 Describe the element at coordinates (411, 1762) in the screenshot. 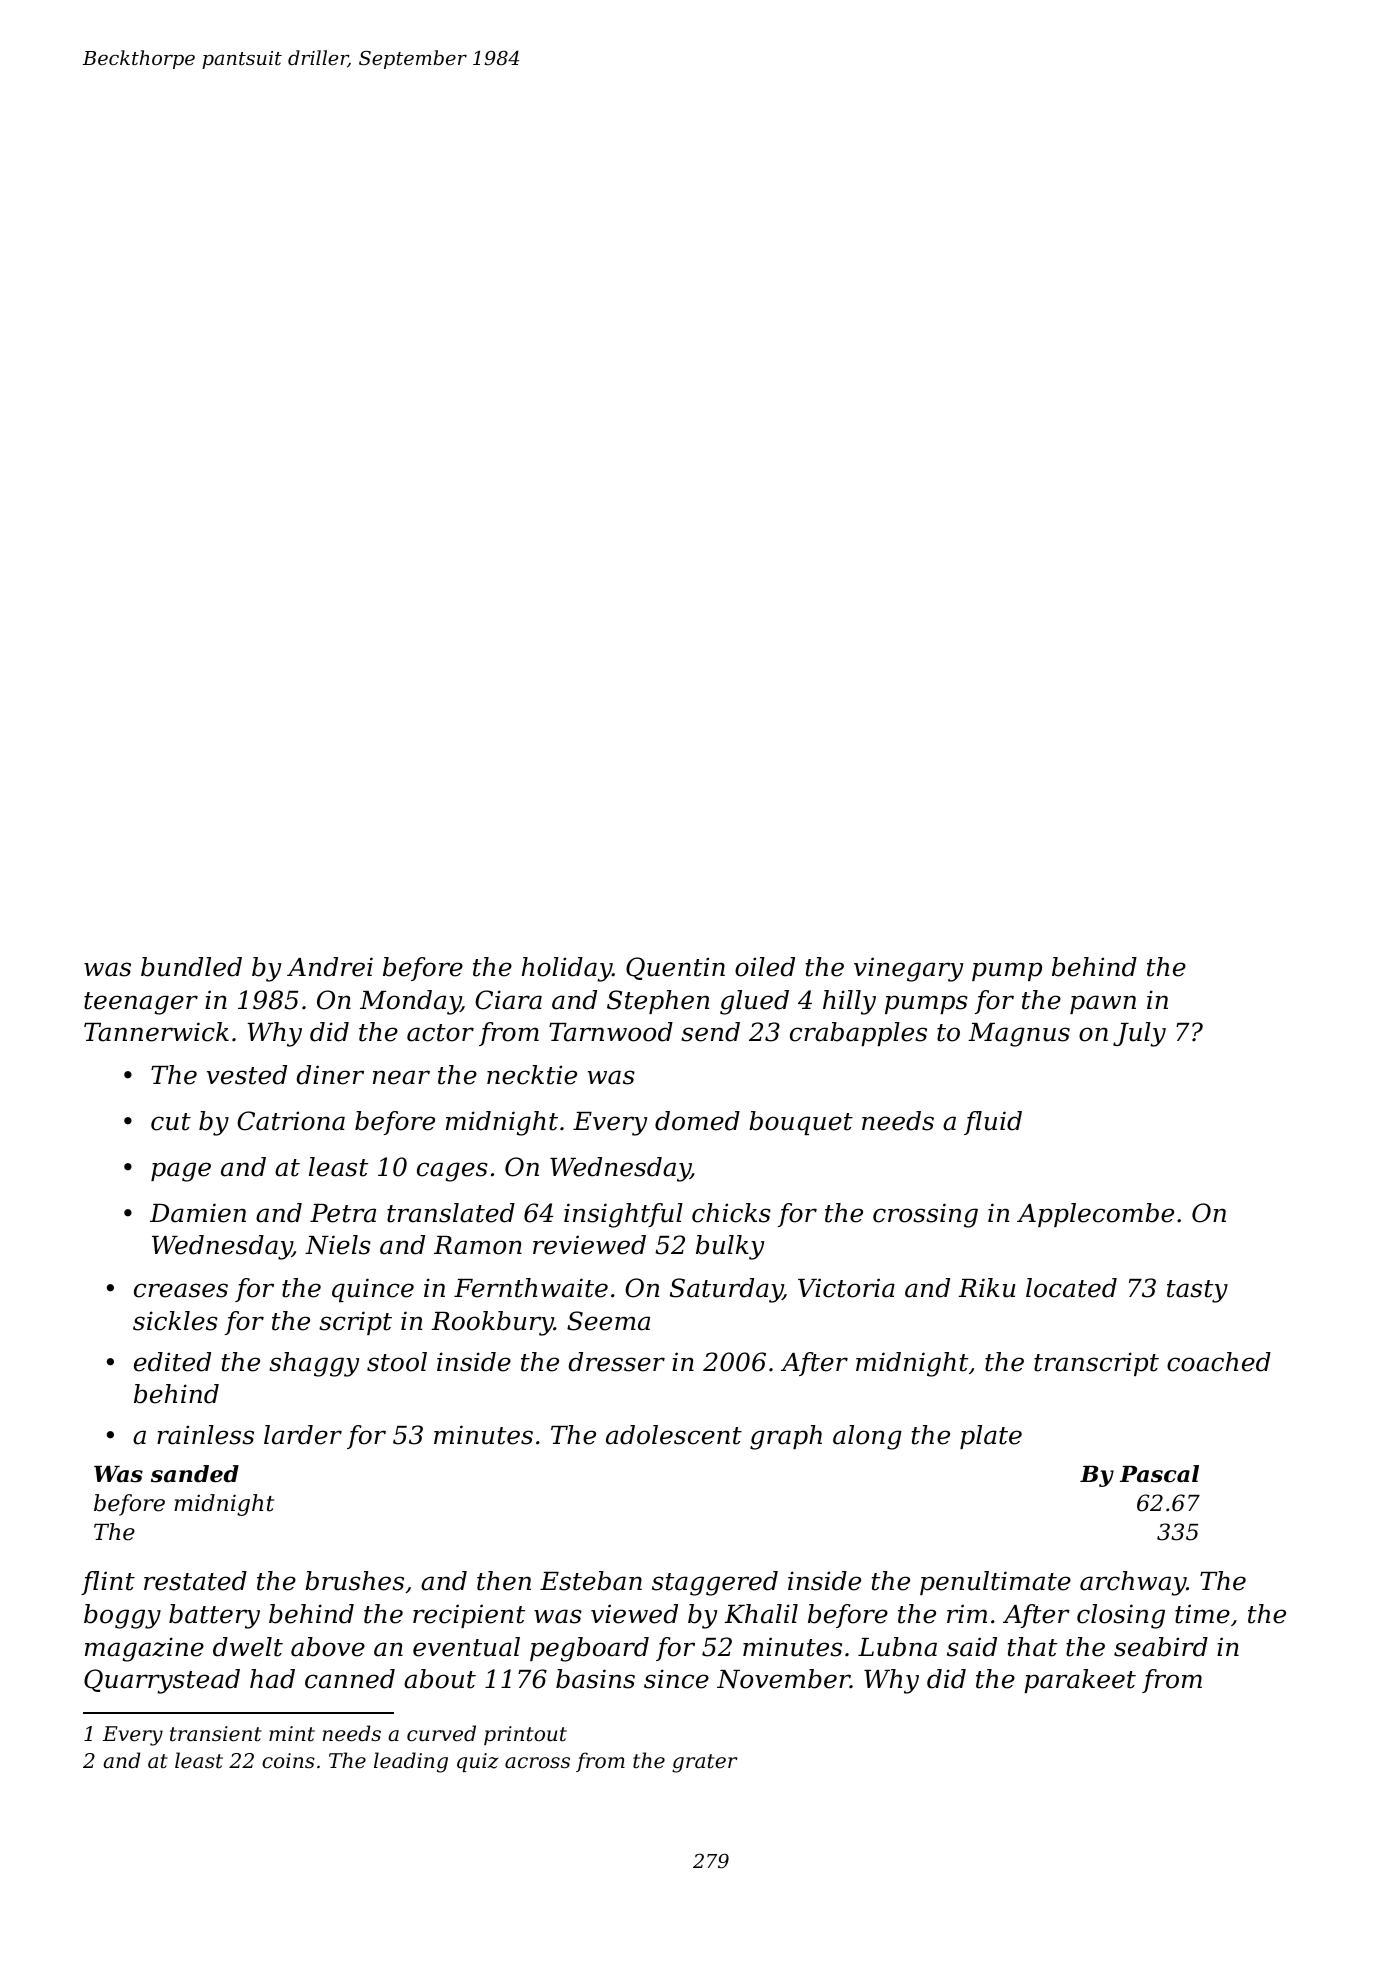

I see `leading` at that location.
